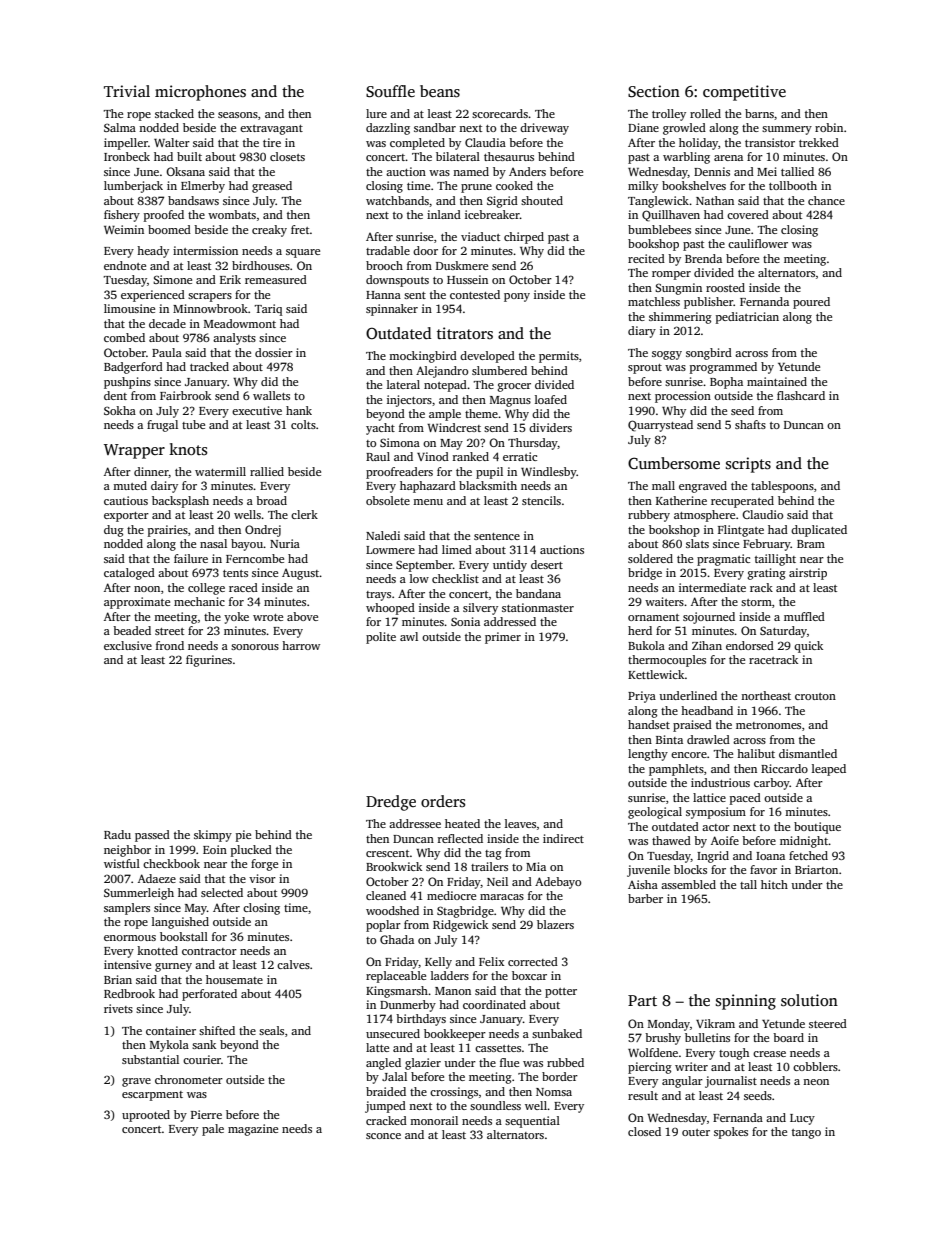 This image has width=952, height=1233. Describe the element at coordinates (271, 130) in the image. I see `extravagant` at that location.
